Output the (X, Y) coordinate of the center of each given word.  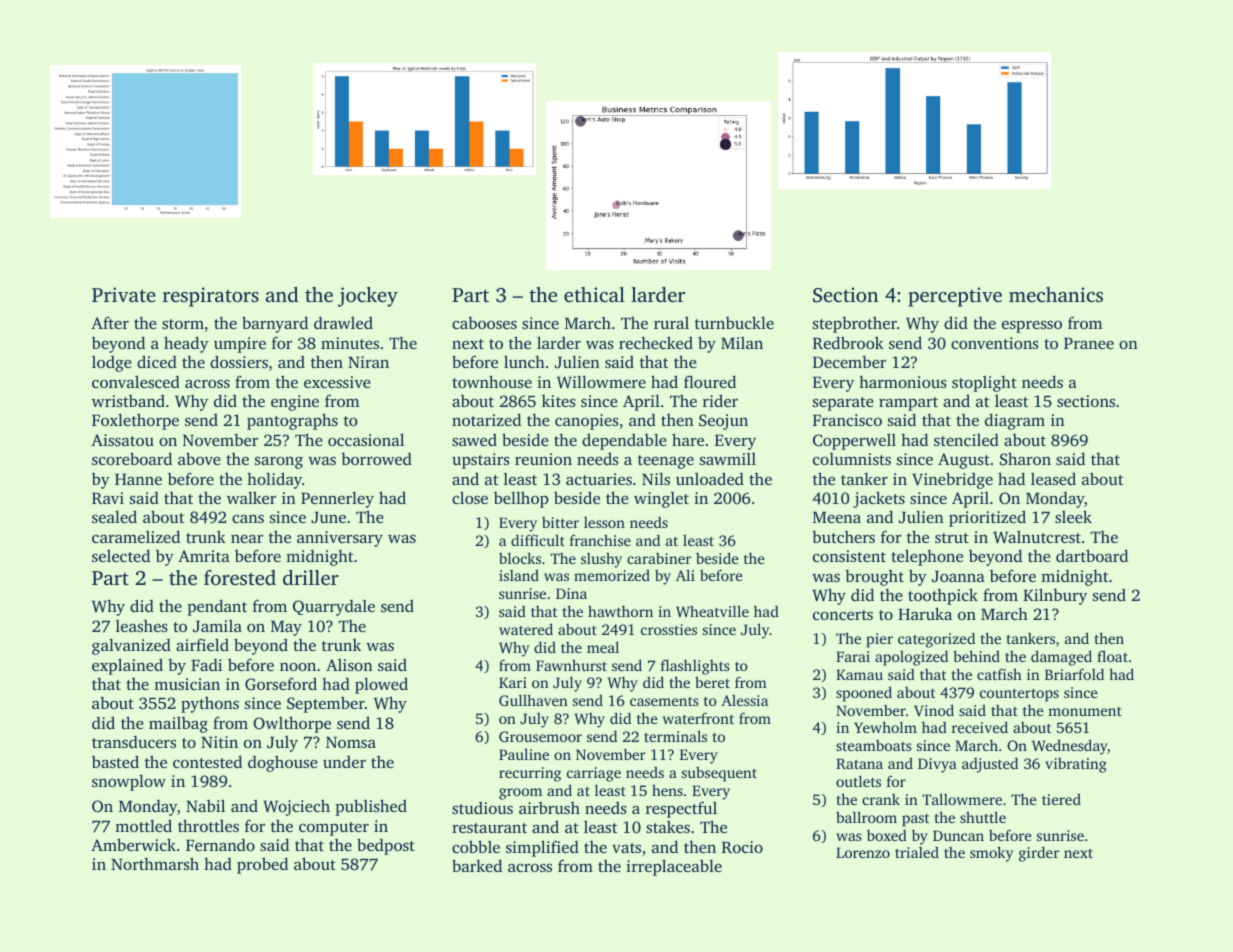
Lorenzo (863, 852)
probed (262, 865)
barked (477, 865)
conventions (995, 343)
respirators (211, 297)
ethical (594, 294)
